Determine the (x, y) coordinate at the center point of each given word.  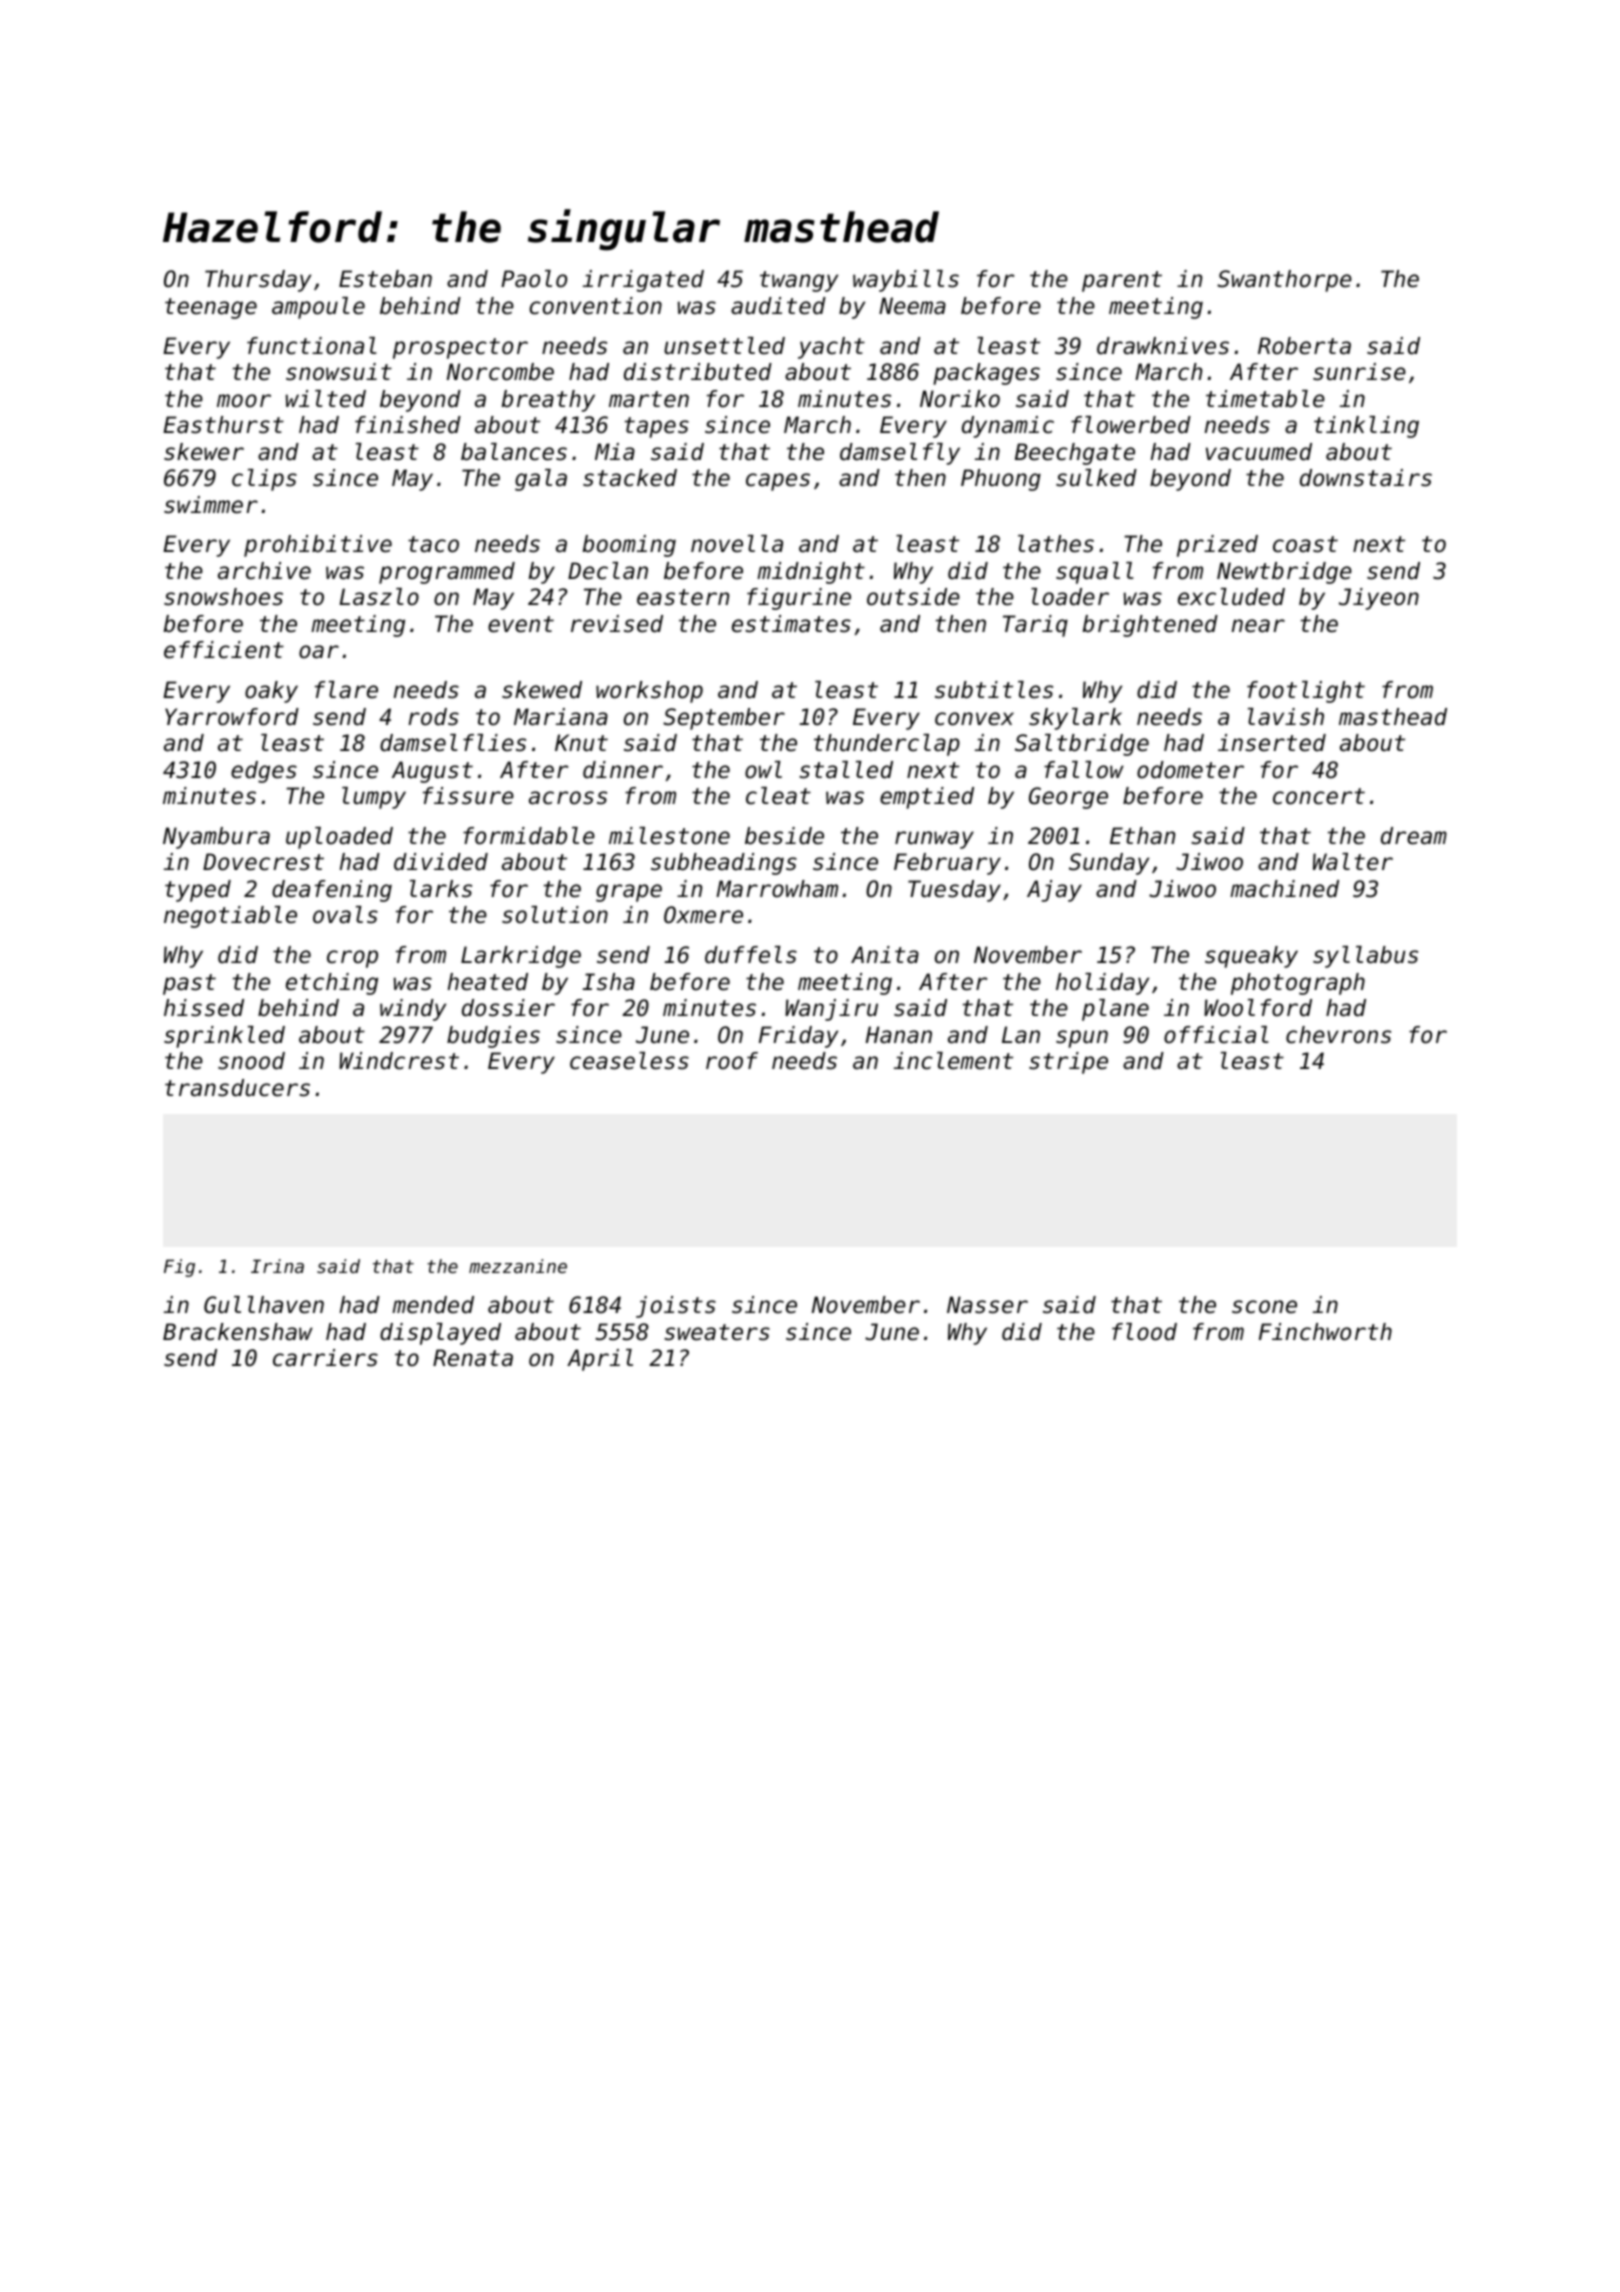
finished (408, 425)
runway (934, 840)
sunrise (1359, 372)
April (600, 1360)
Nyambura (216, 838)
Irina (277, 1266)
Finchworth (1325, 1332)
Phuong (1001, 480)
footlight (1306, 692)
